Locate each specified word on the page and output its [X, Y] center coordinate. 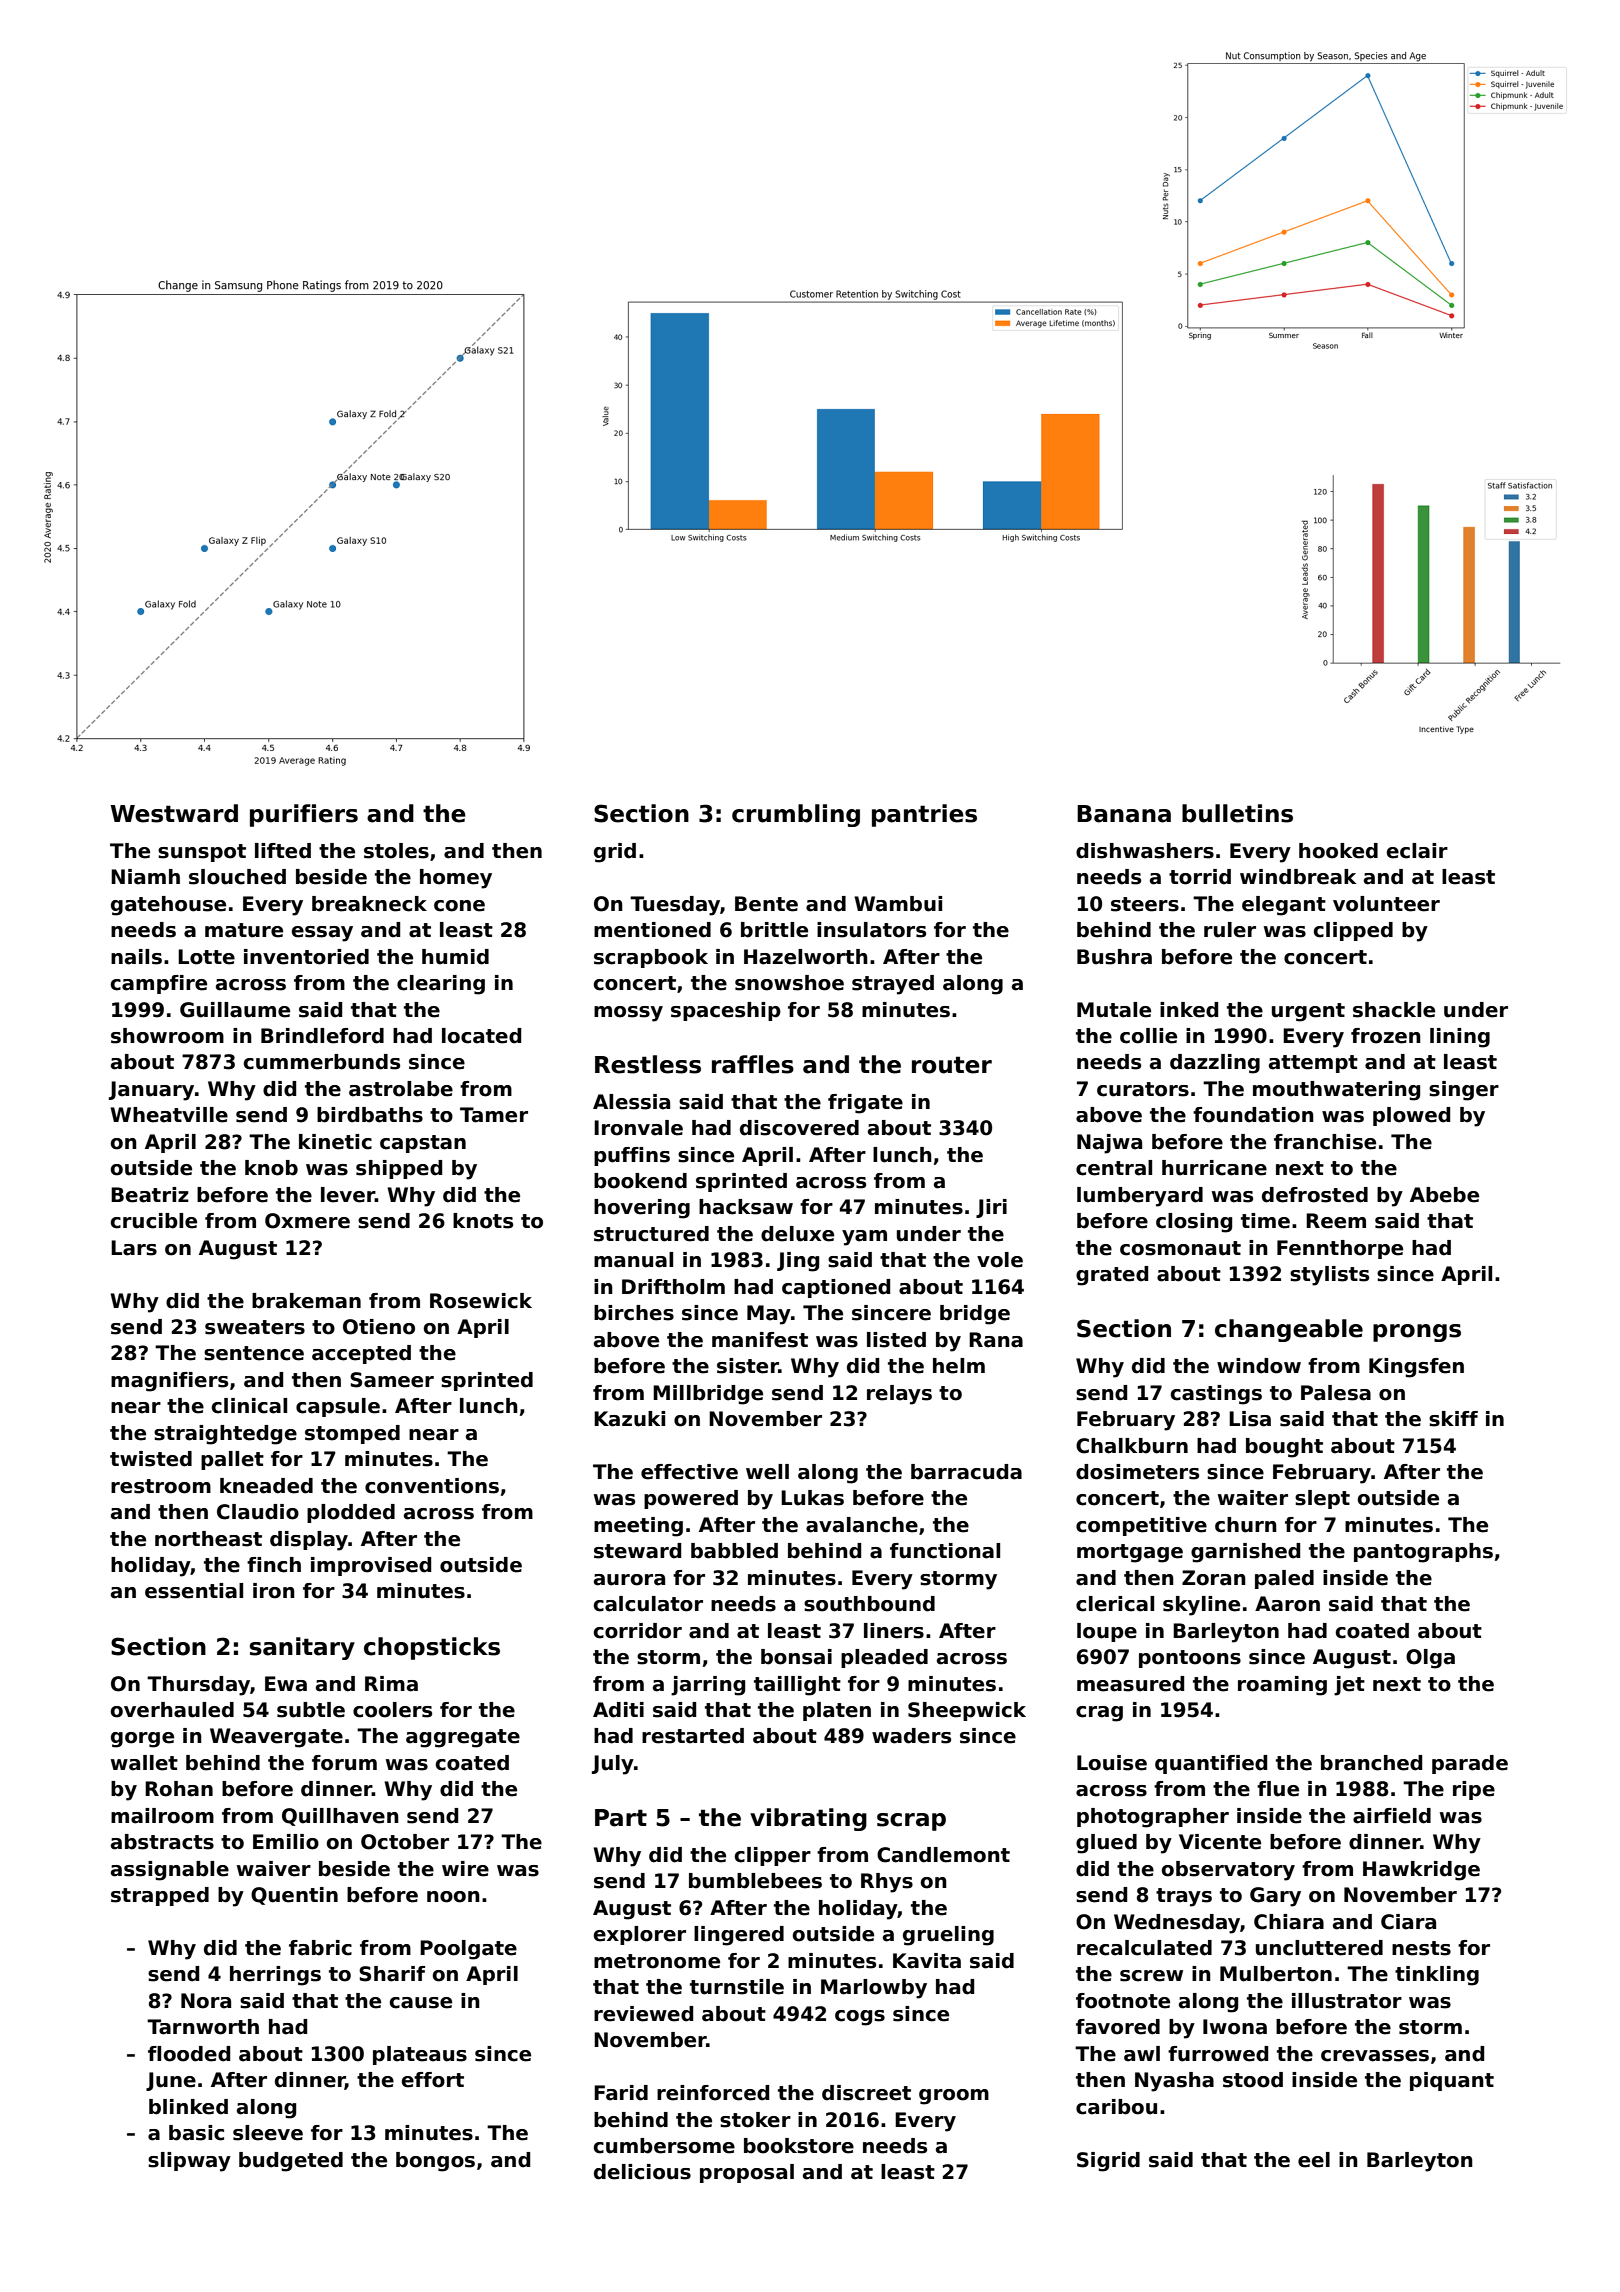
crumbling [796, 815]
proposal [747, 2173]
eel [1314, 2160]
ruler [1230, 930]
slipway [189, 2162]
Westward [174, 813]
